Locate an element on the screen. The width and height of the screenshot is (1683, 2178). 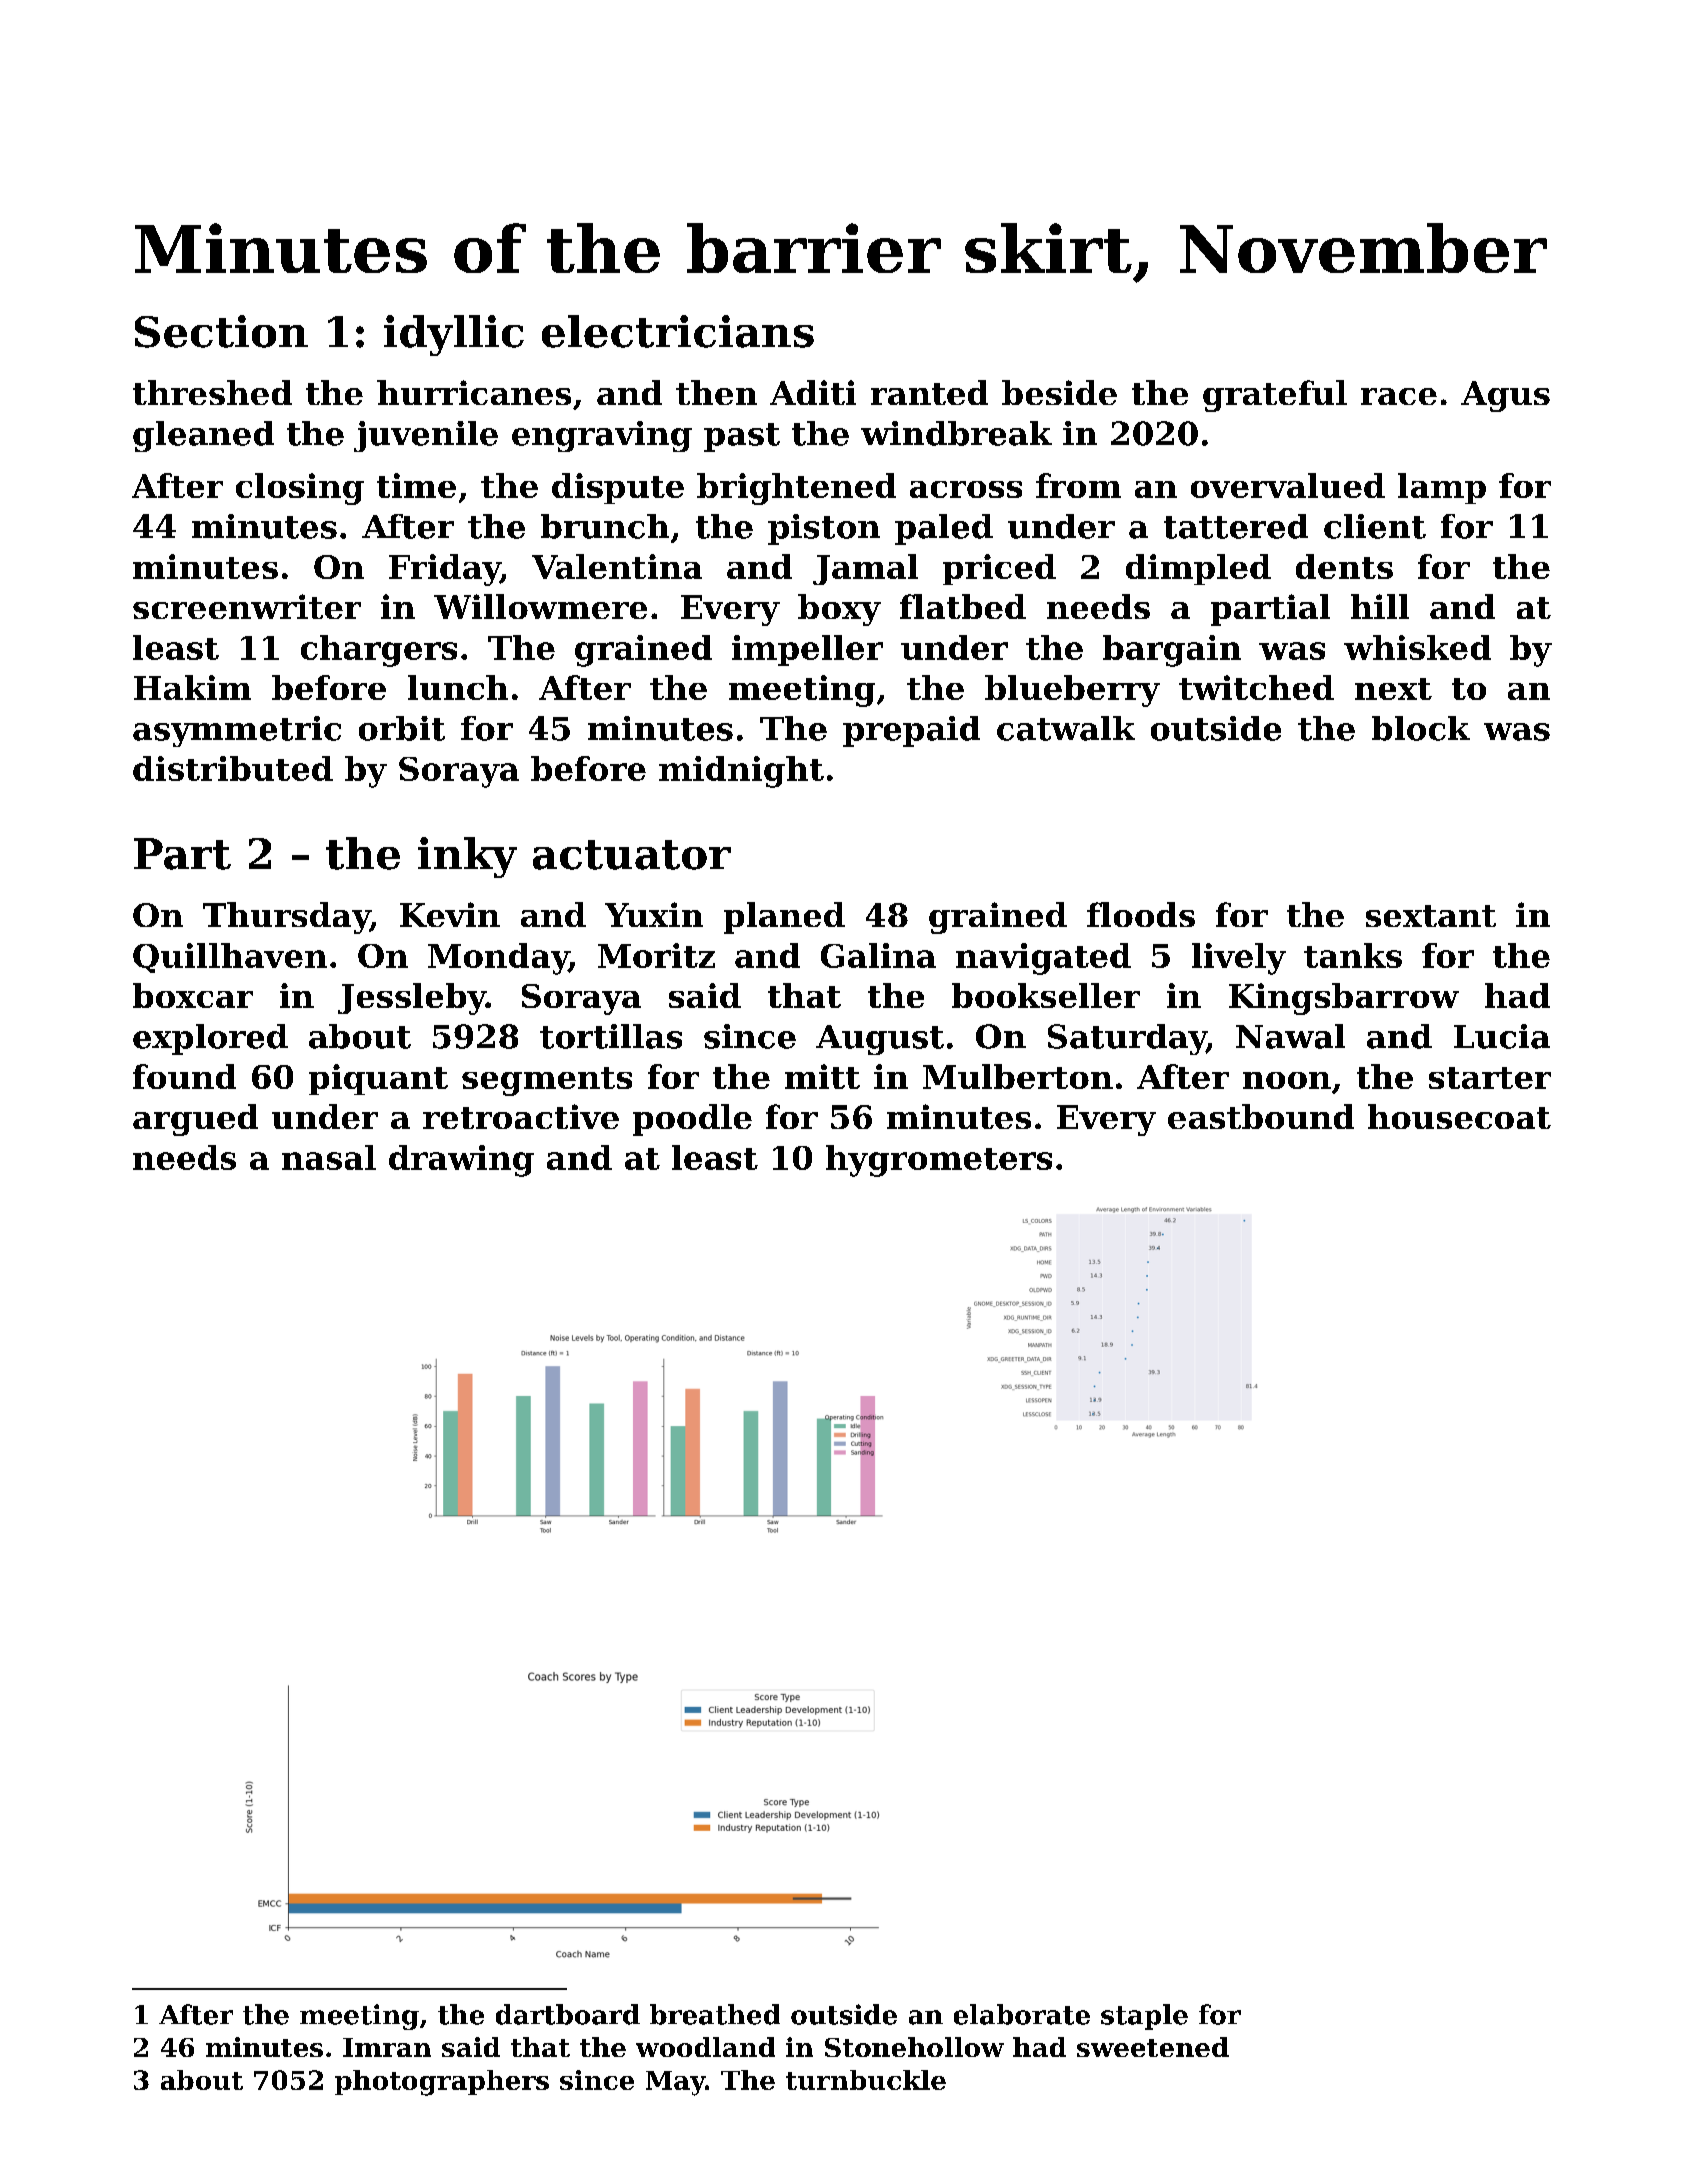
ranted is located at coordinates (929, 392).
